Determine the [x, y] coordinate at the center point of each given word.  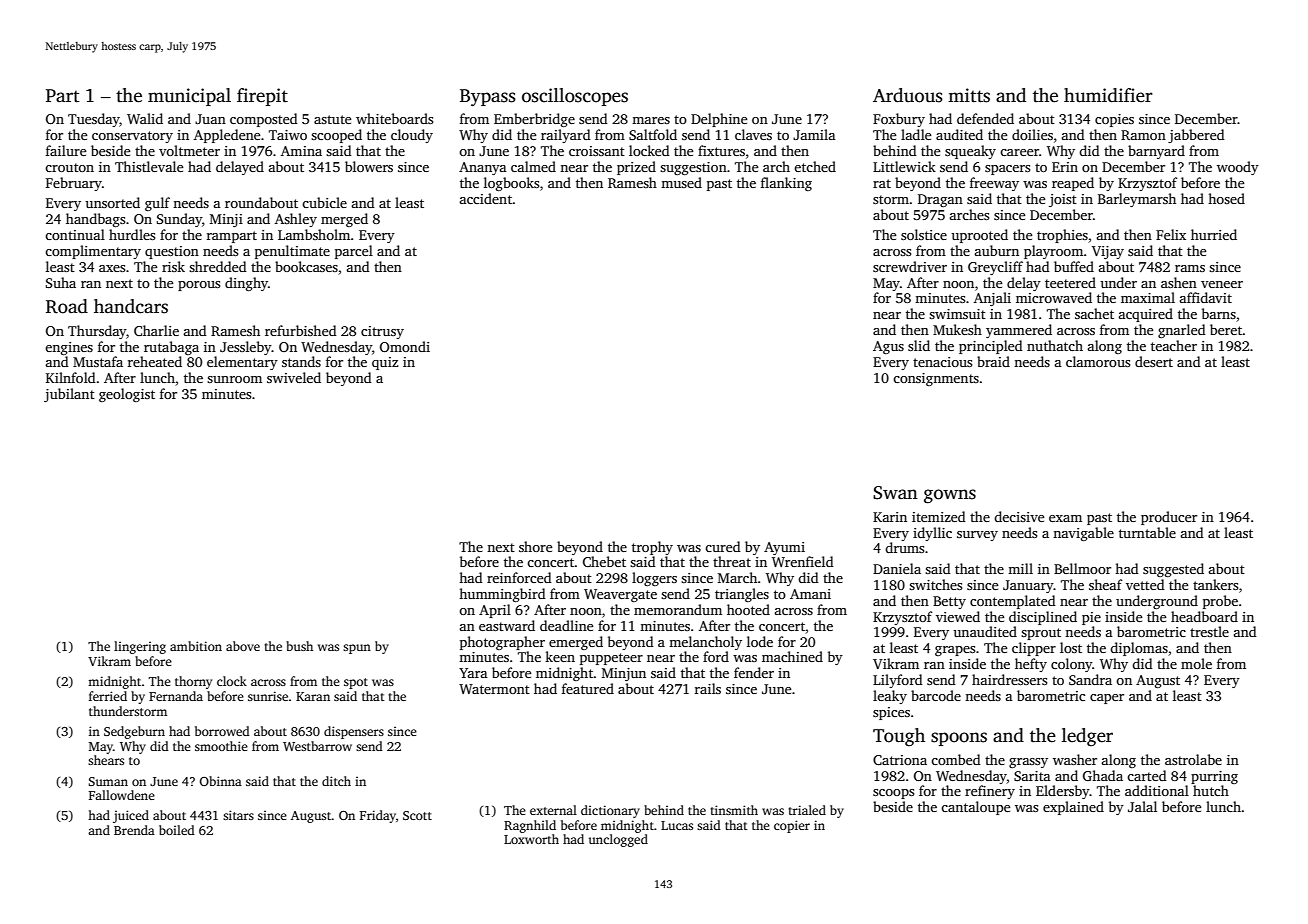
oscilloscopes [575, 97]
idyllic [932, 534]
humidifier [1108, 95]
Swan [895, 493]
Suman [108, 781]
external [553, 810]
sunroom [234, 379]
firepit [262, 97]
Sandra [1090, 679]
